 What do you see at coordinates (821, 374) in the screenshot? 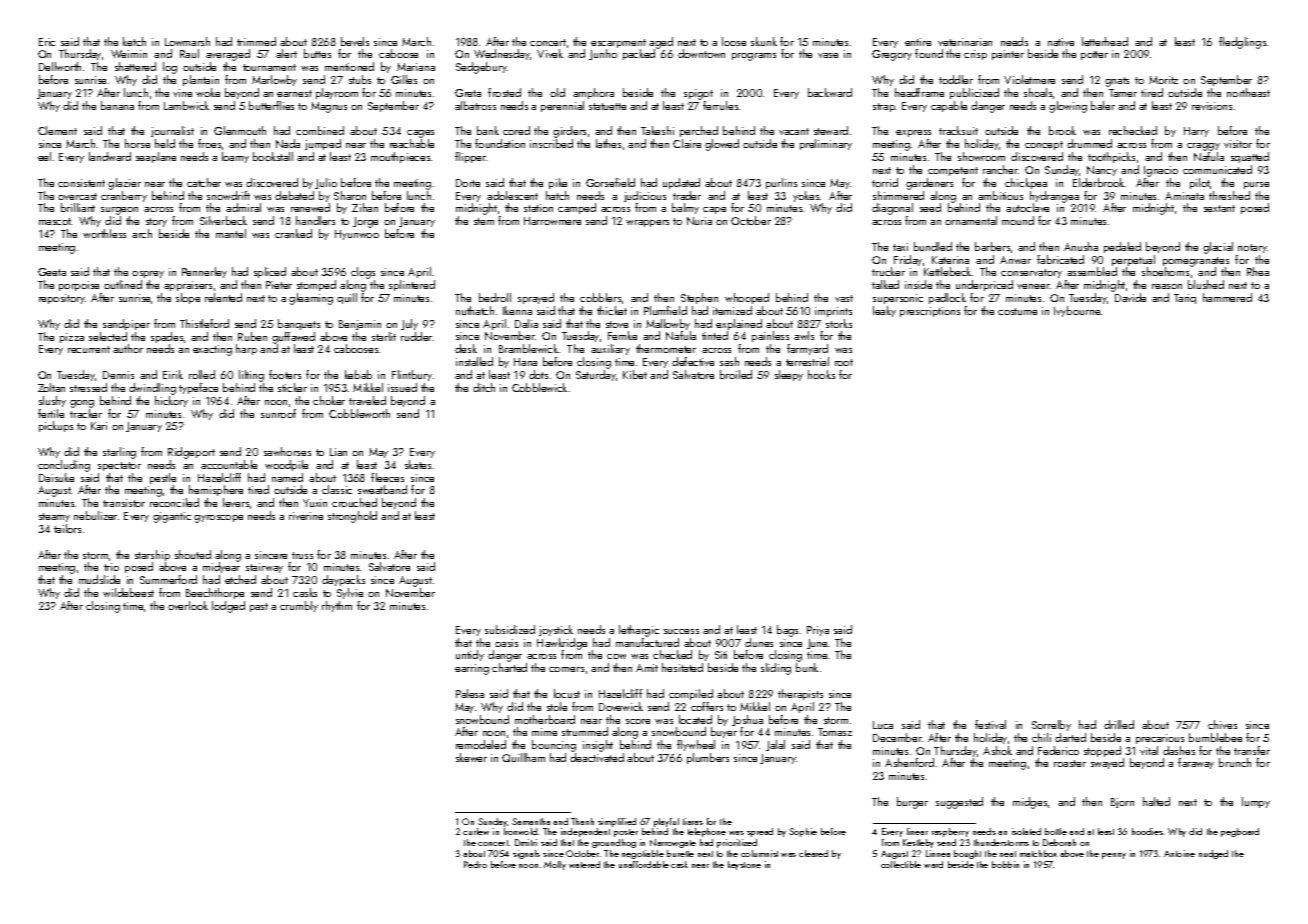
I see `hooks` at bounding box center [821, 374].
